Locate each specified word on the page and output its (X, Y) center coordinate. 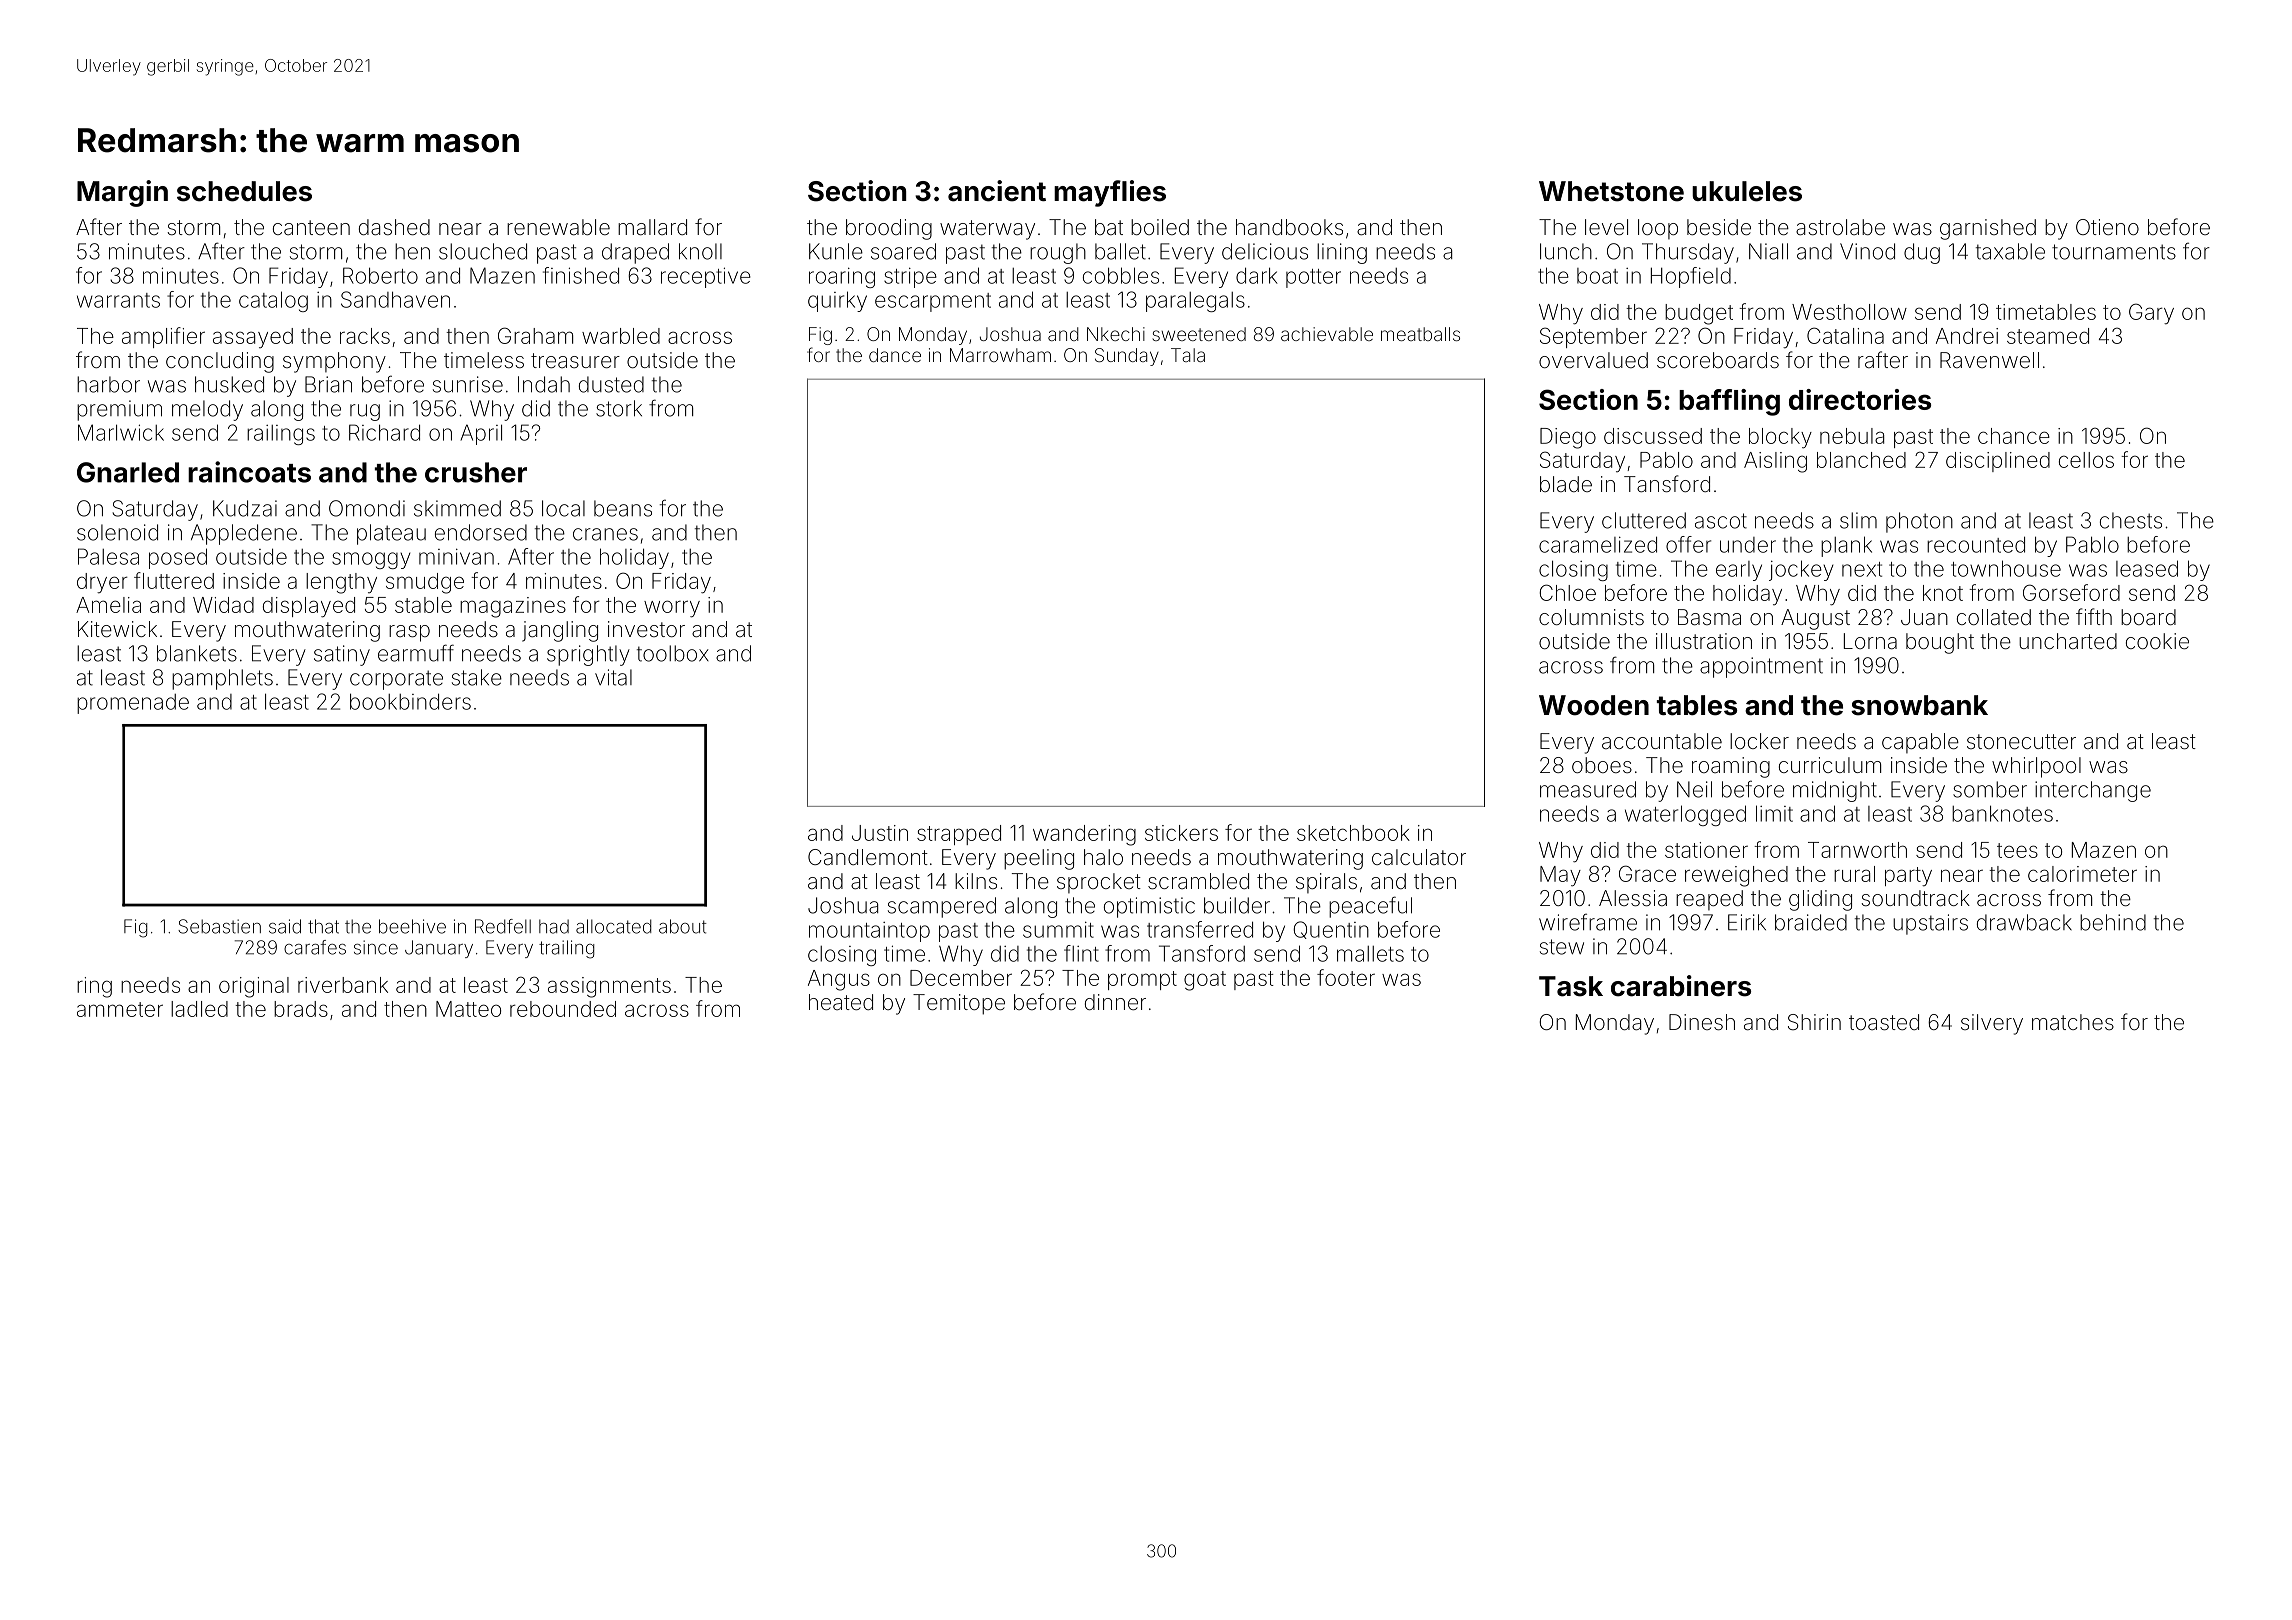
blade (1566, 484)
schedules (244, 191)
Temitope (959, 1004)
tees (2017, 850)
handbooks (1289, 227)
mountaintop (869, 932)
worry (672, 609)
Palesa (108, 556)
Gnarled (128, 472)
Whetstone (1611, 191)
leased (2147, 568)
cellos (2086, 460)
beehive (412, 926)
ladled (199, 1009)
